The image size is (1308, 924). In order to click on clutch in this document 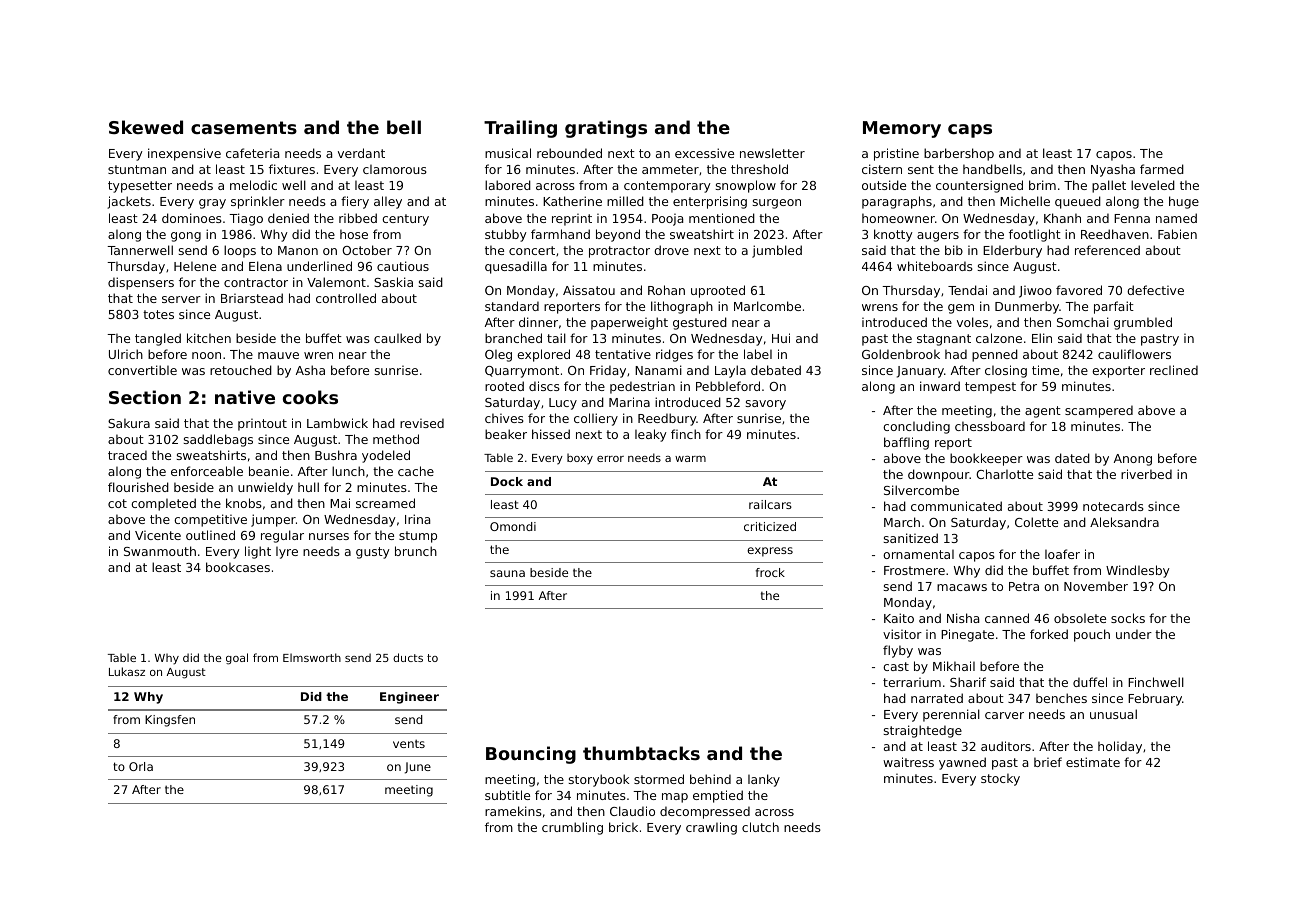, I will do `click(760, 827)`.
